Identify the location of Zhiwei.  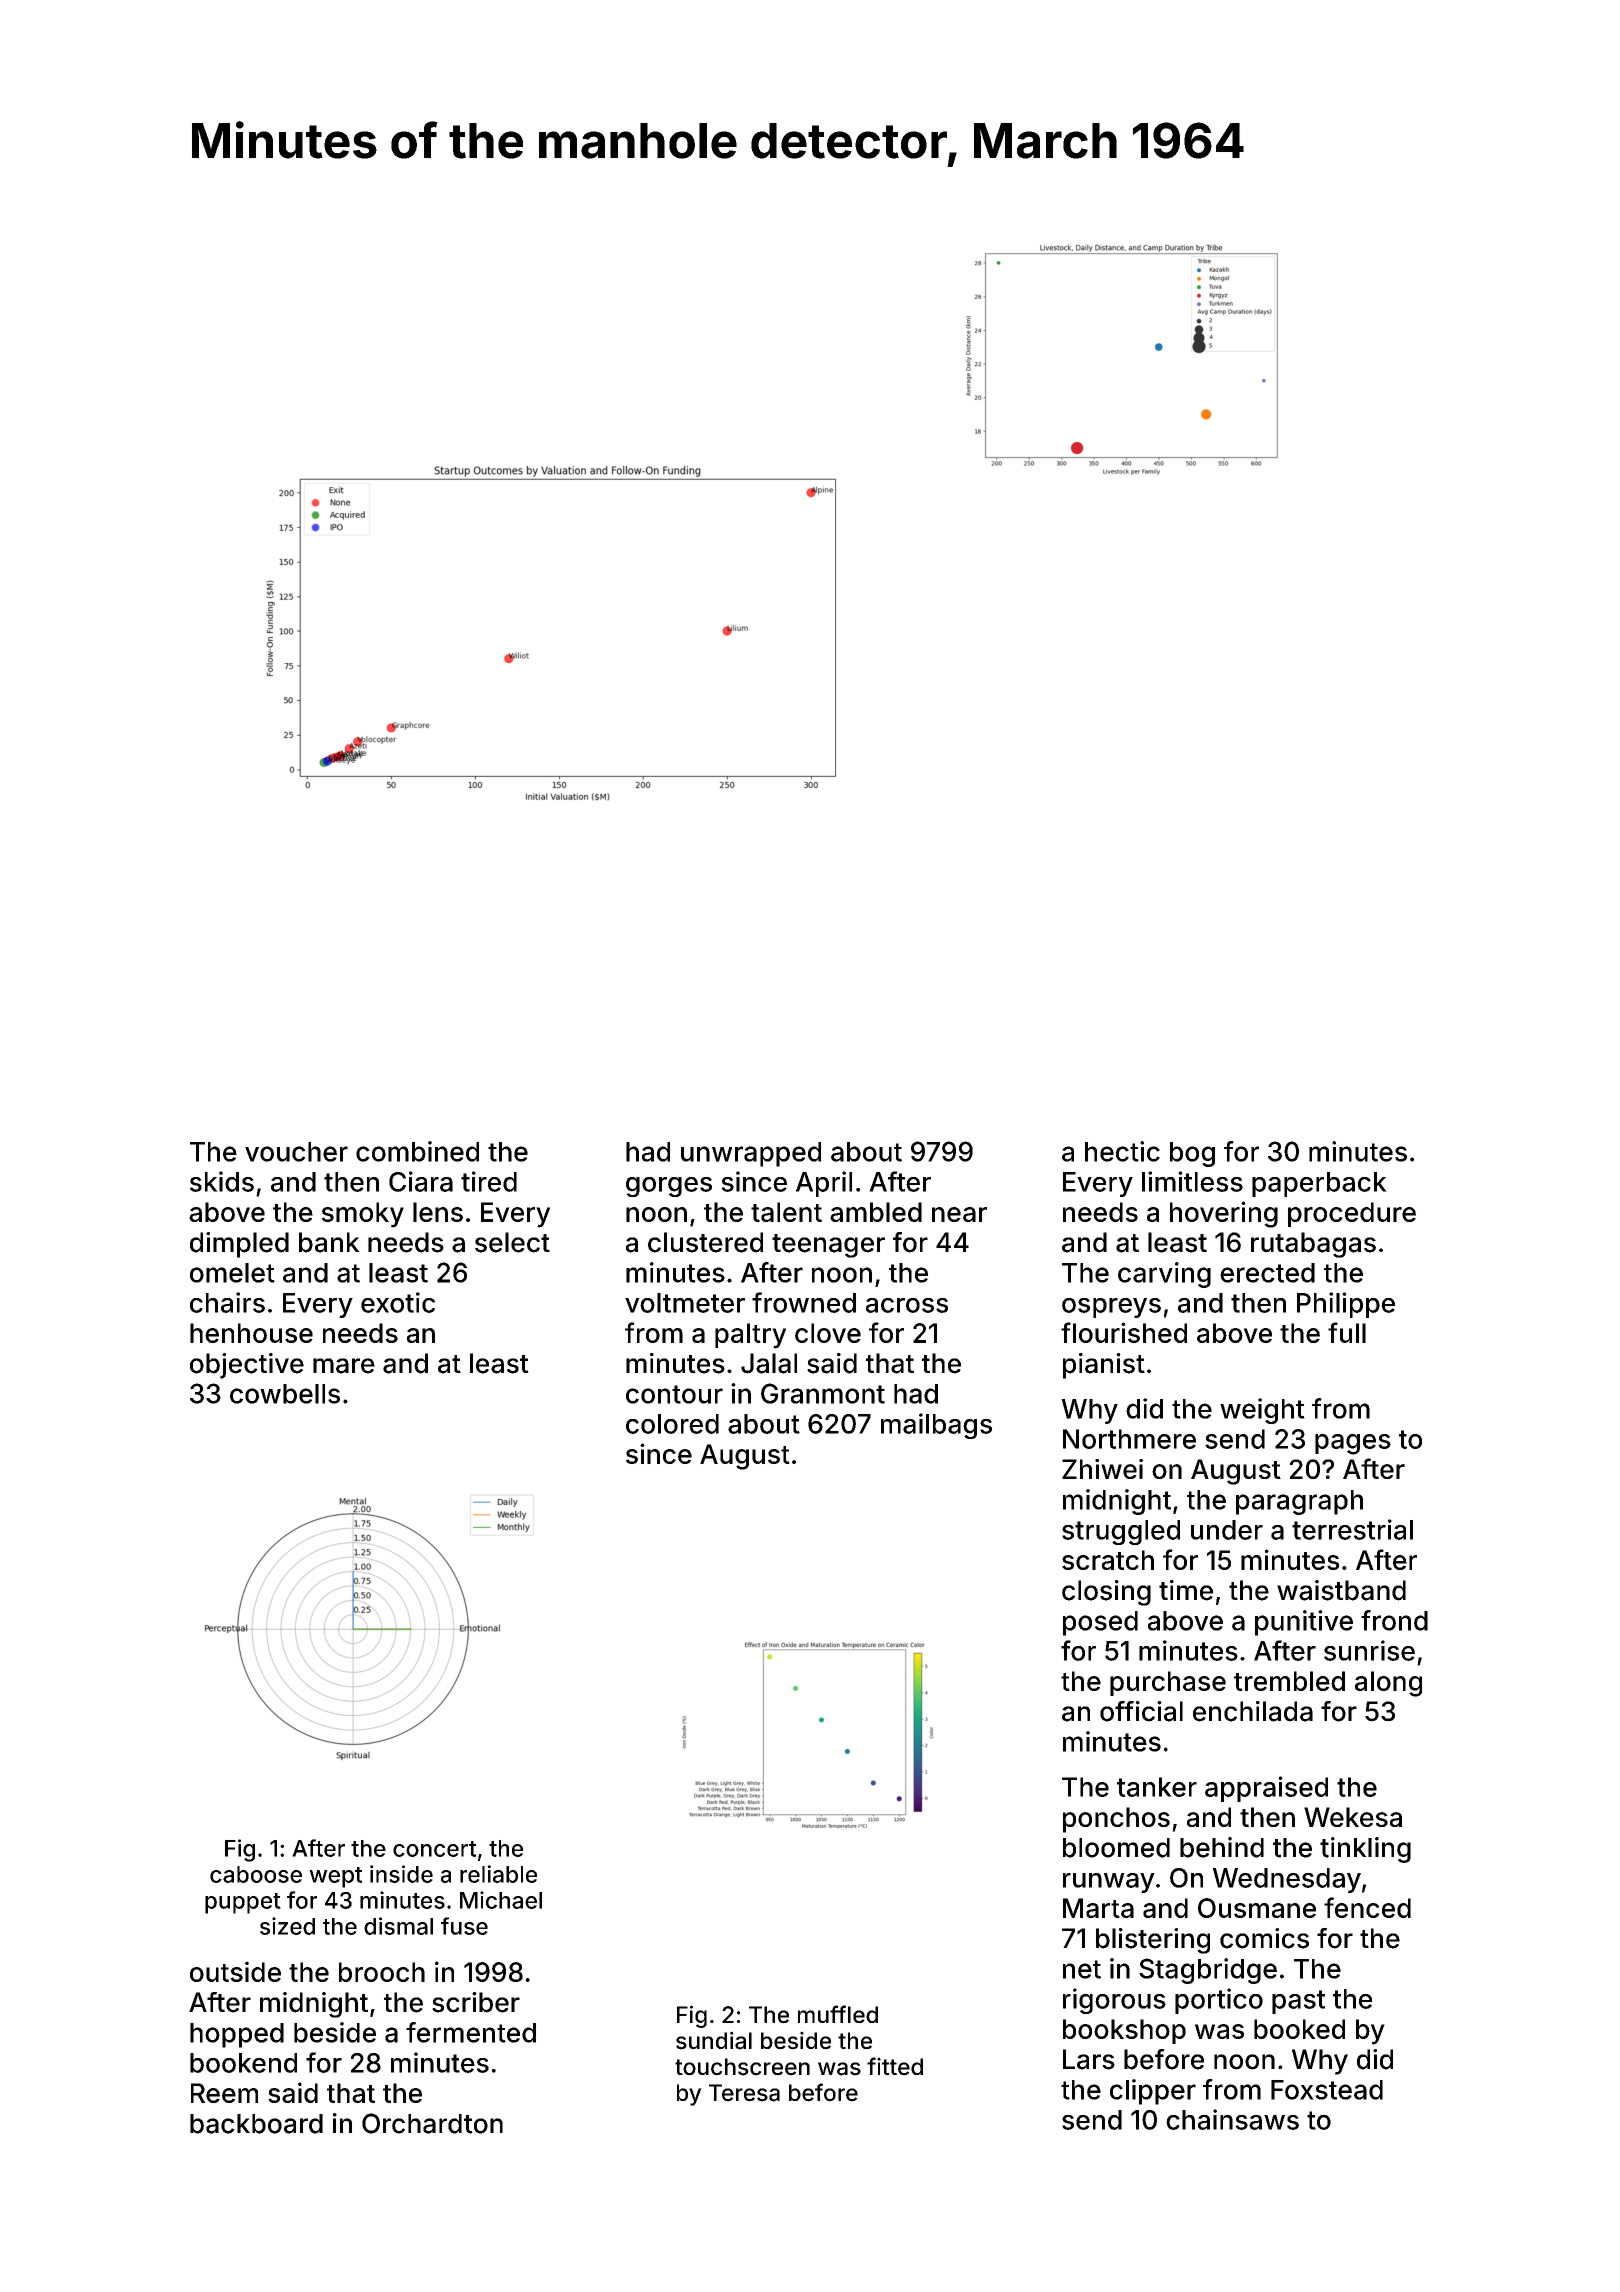
(1102, 1469).
